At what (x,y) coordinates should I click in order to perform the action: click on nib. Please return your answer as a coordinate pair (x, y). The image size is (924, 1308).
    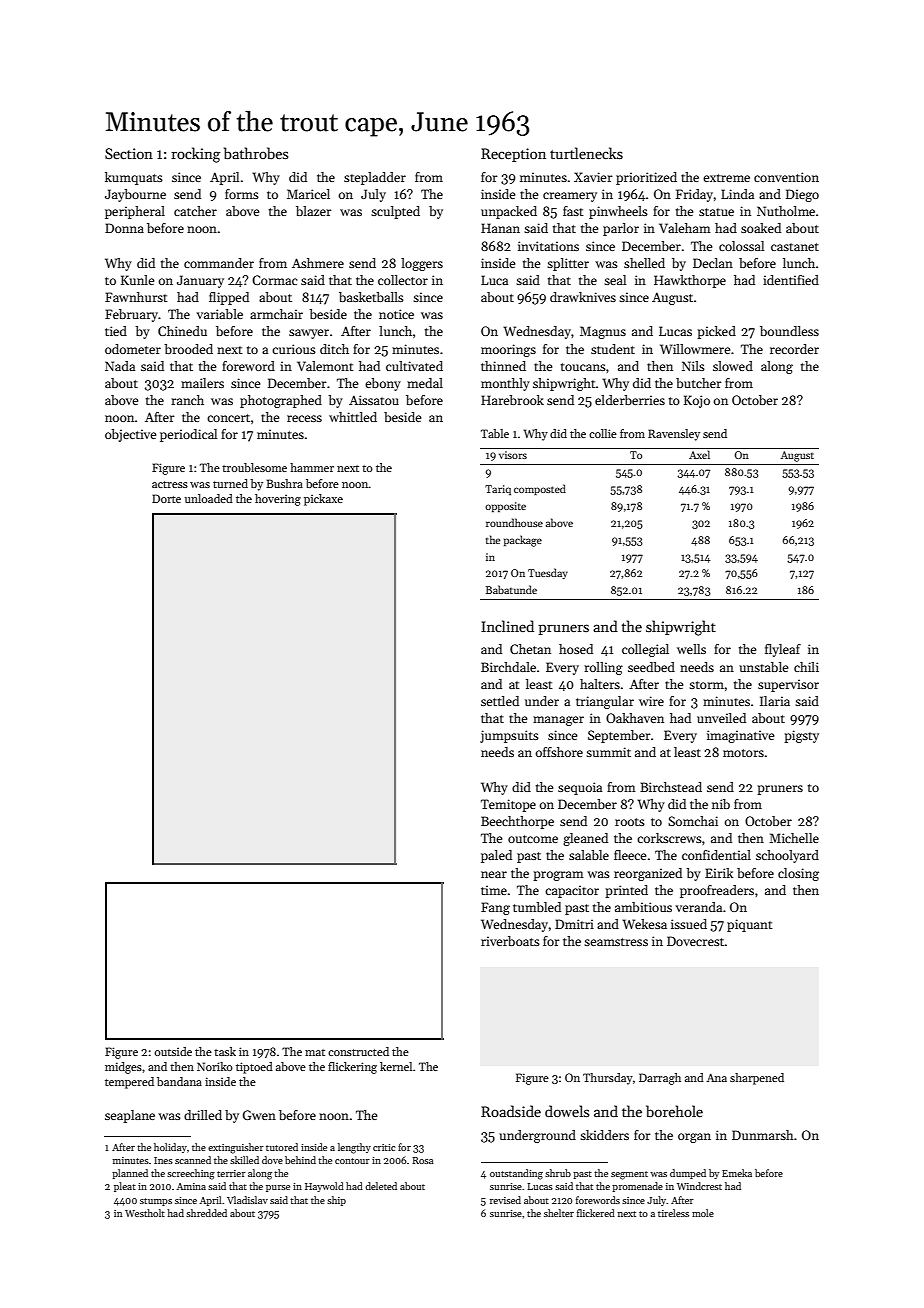
    Looking at the image, I should click on (721, 804).
